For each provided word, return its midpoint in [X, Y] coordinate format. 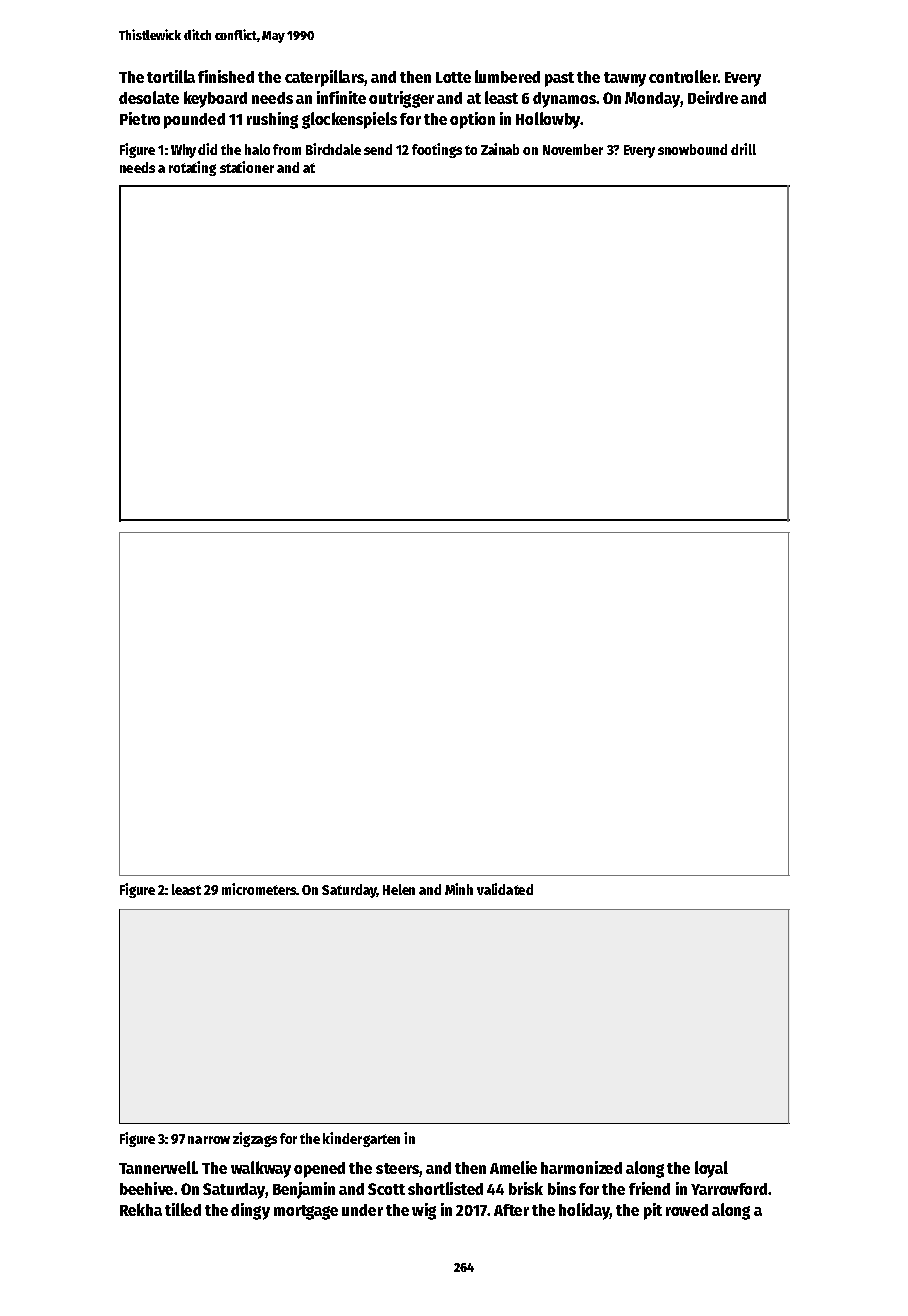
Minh [459, 889]
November [573, 149]
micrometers [259, 889]
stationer [247, 167]
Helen [399, 889]
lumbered [507, 76]
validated [505, 889]
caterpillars [324, 78]
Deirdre [713, 97]
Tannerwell [157, 1167]
